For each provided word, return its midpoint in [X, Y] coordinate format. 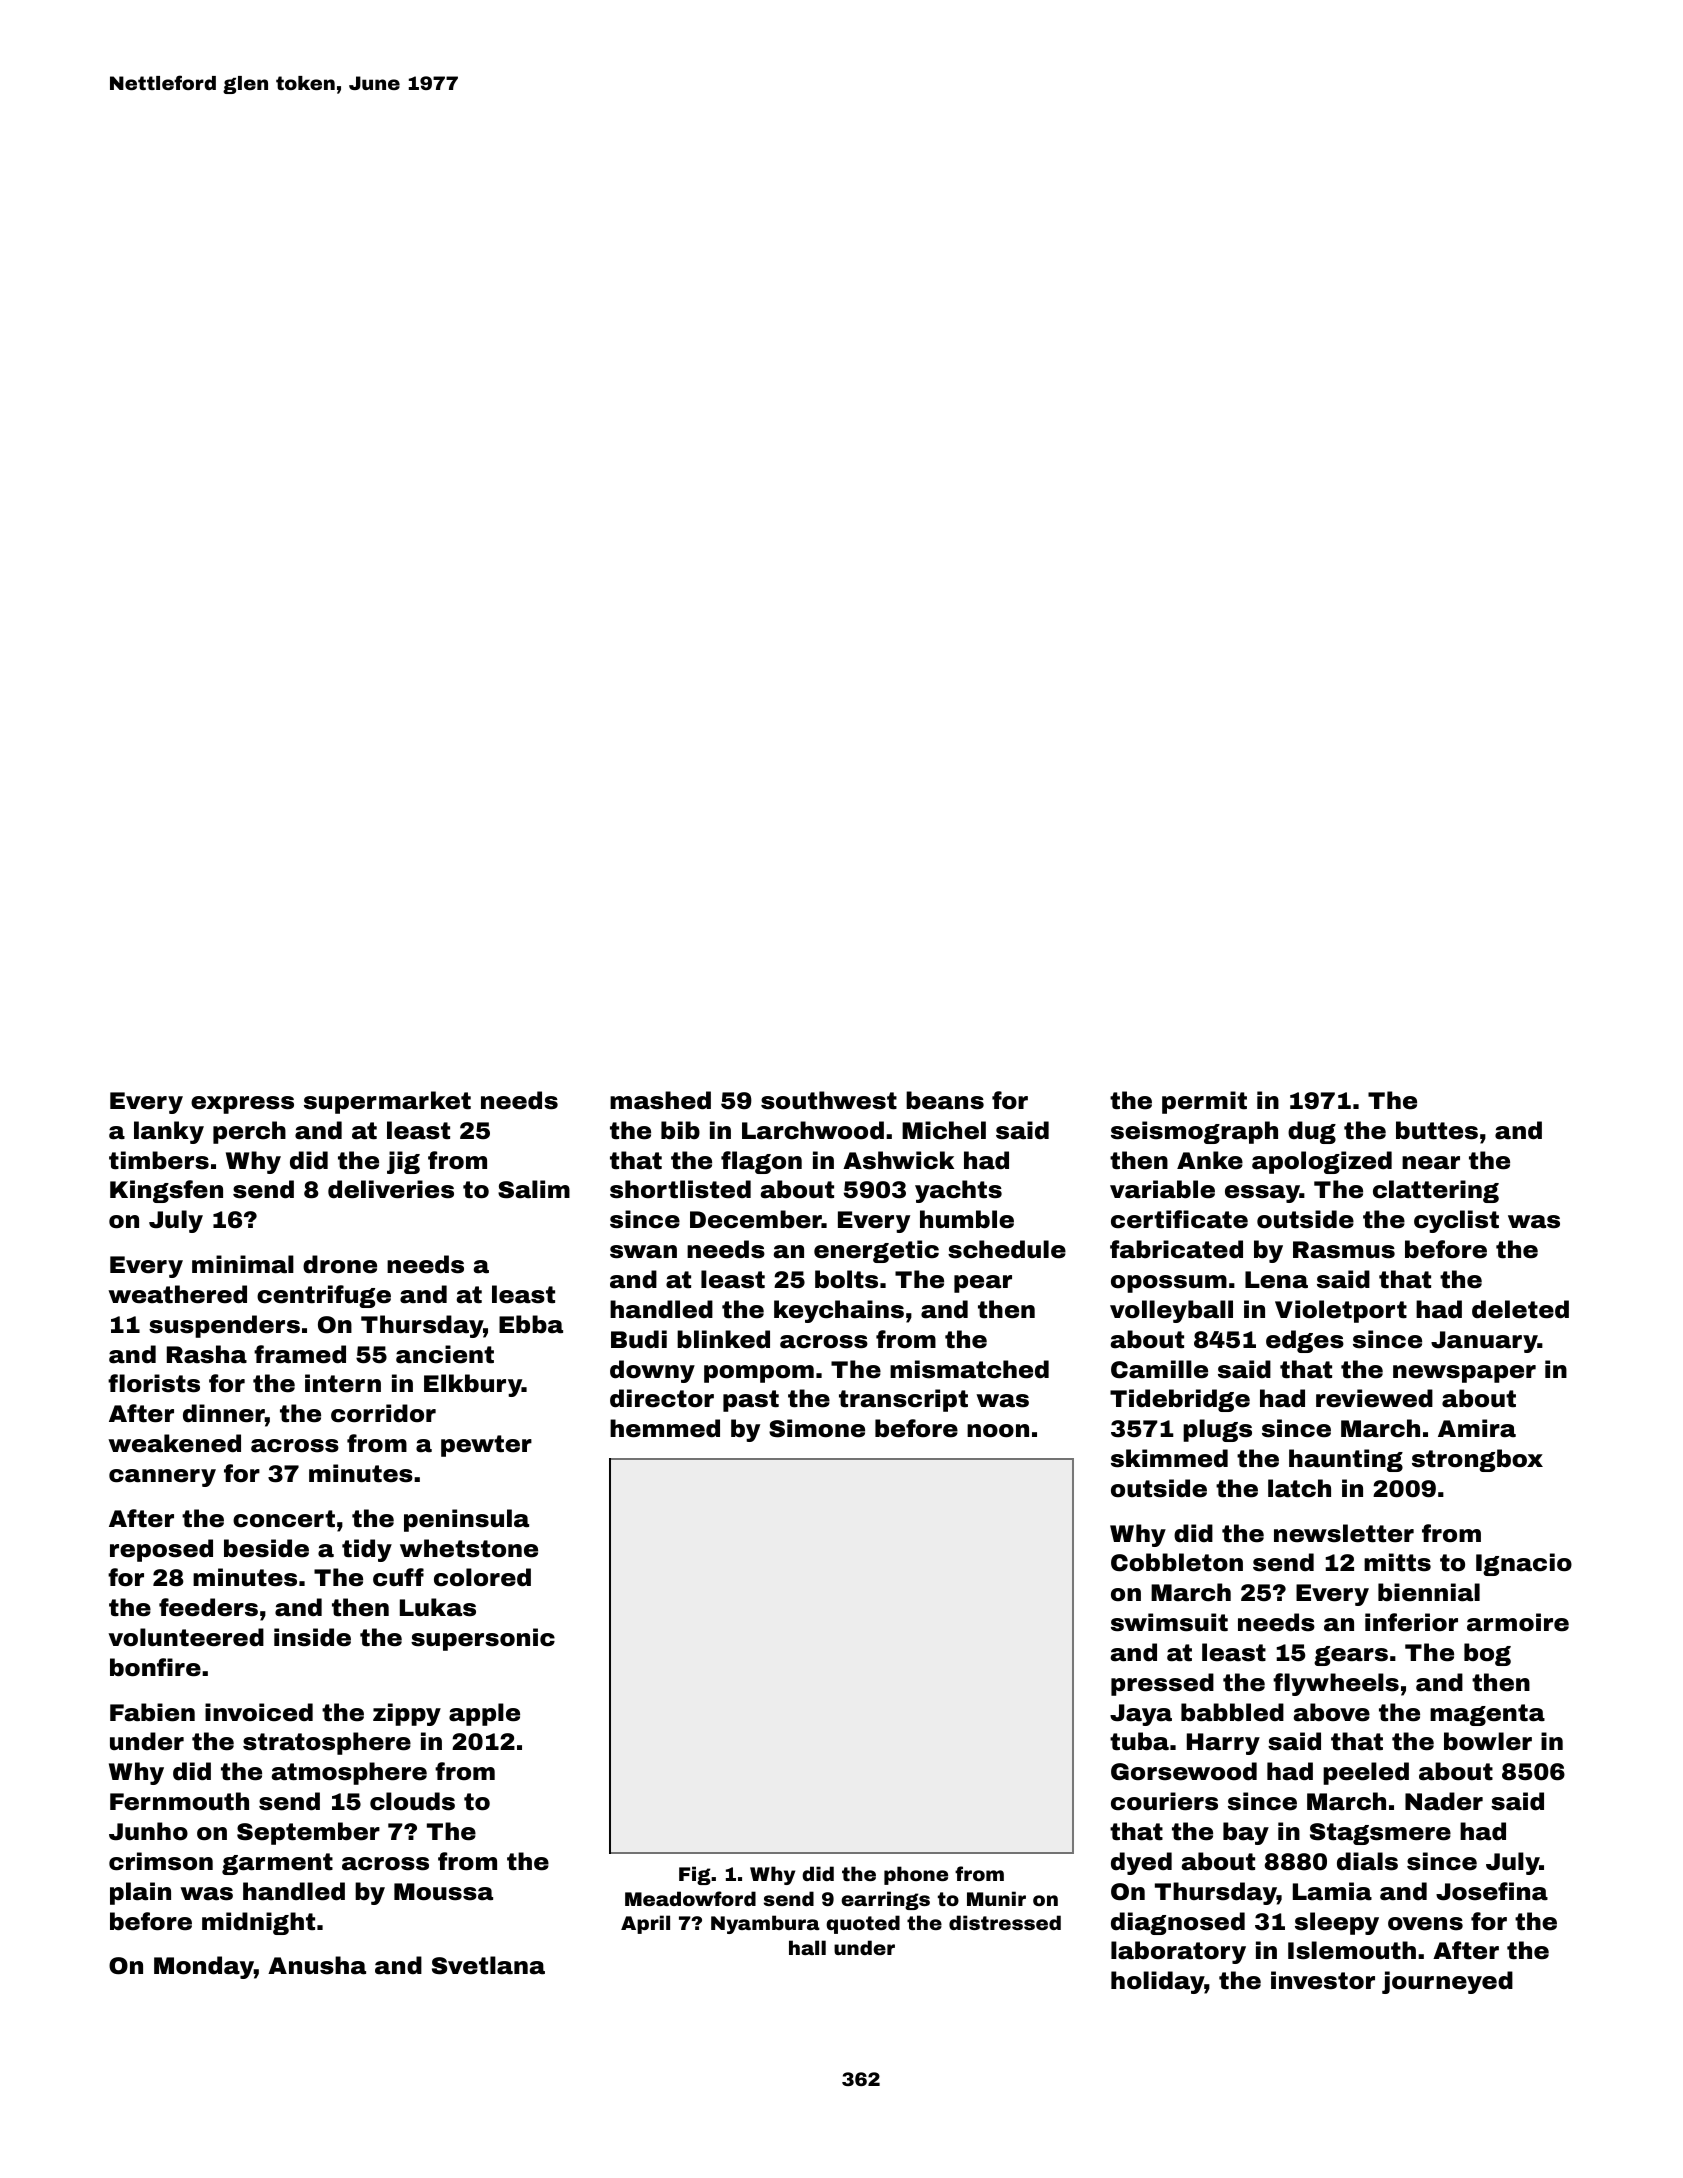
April [645, 1924]
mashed [660, 1100]
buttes [1437, 1130]
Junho [148, 1831]
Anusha [317, 1965]
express [242, 1105]
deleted [1520, 1309]
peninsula [466, 1520]
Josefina [1492, 1891]
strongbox [1477, 1460]
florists [154, 1383]
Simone [817, 1428]
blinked [723, 1339]
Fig [695, 1875]
